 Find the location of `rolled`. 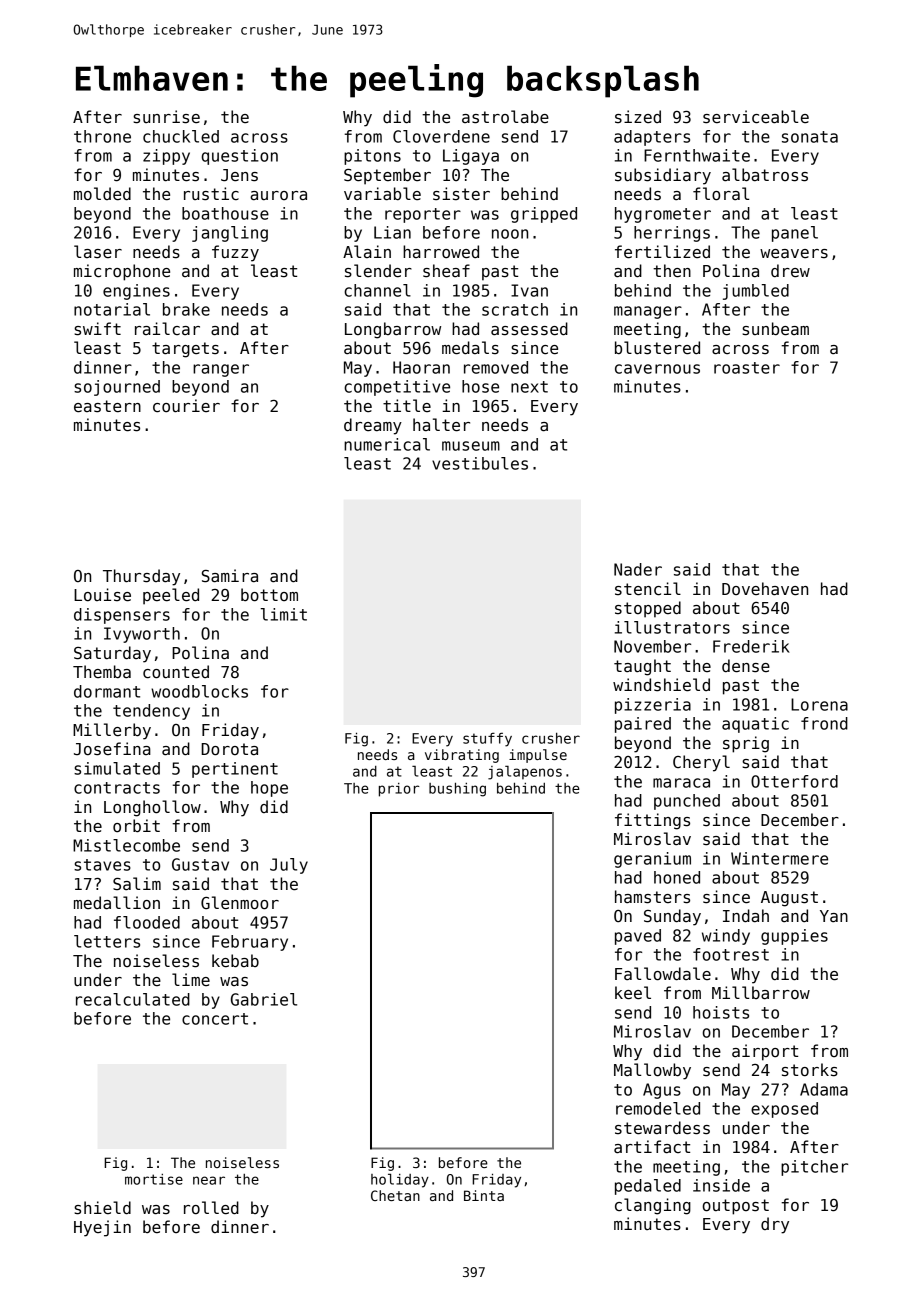

rolled is located at coordinates (211, 1208).
